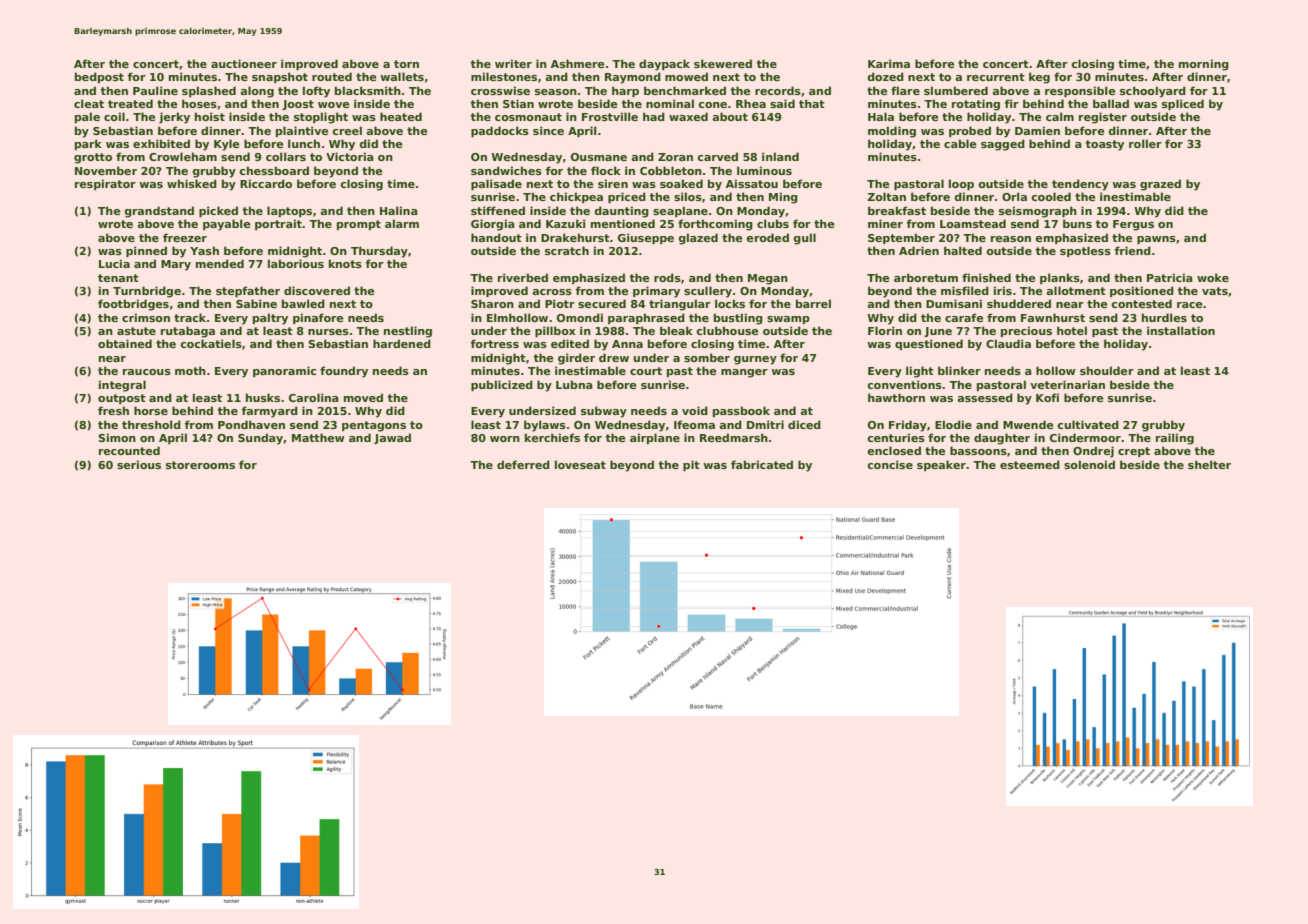  What do you see at coordinates (146, 251) in the document?
I see `pinned` at bounding box center [146, 251].
